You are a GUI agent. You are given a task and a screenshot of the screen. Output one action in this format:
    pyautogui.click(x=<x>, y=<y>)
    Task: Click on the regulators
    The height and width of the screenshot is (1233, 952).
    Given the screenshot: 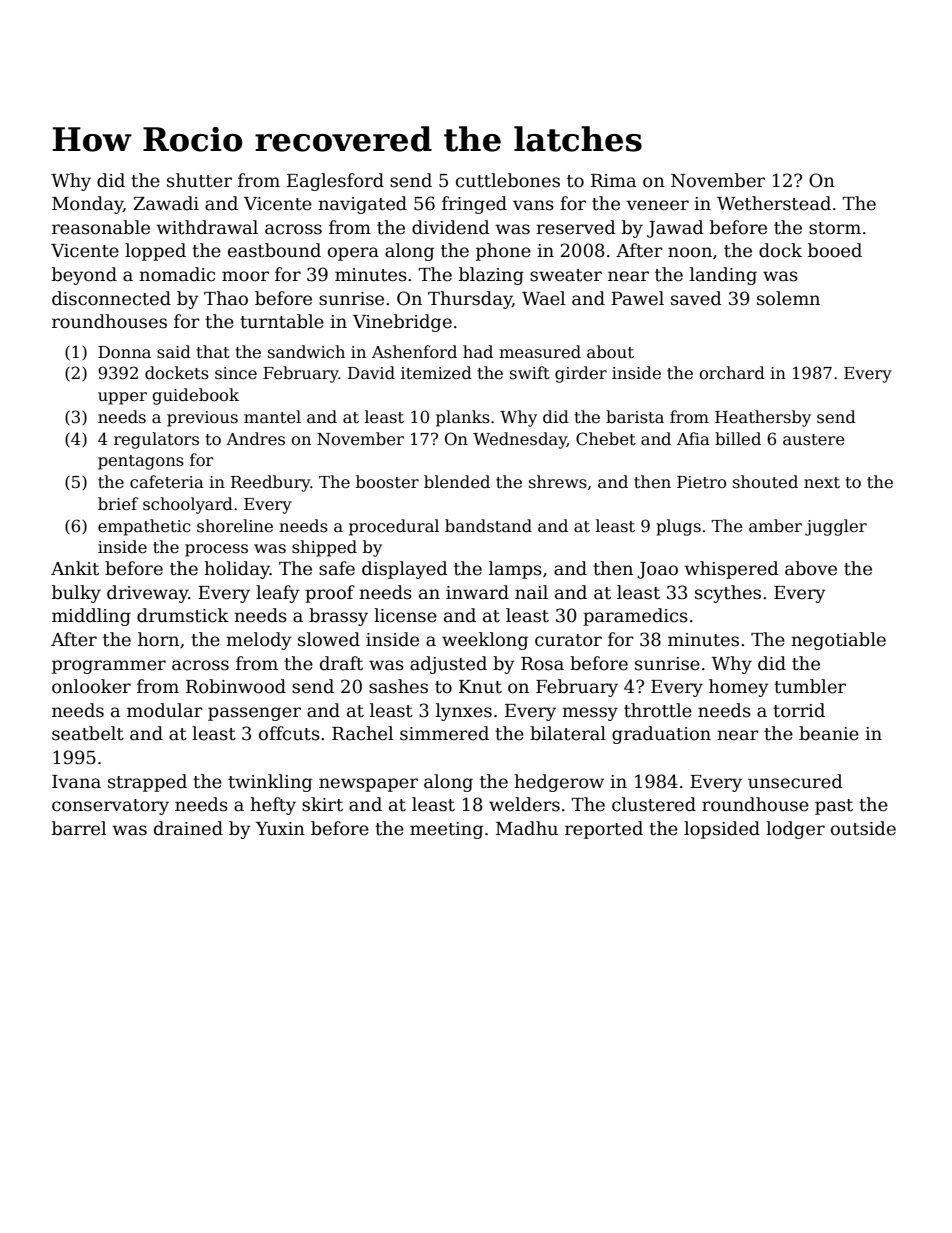 What is the action you would take?
    pyautogui.click(x=156, y=440)
